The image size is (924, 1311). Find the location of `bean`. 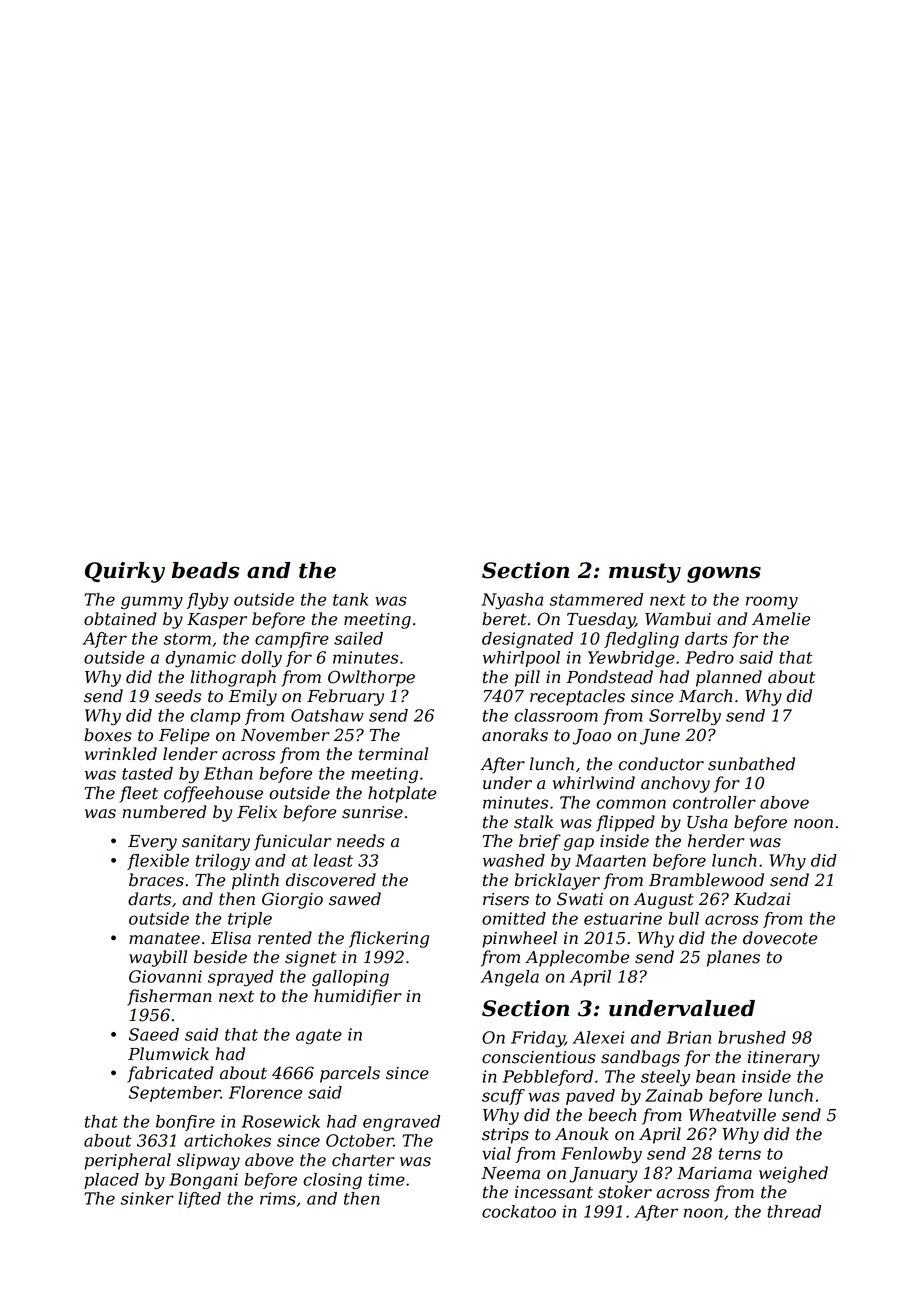

bean is located at coordinates (715, 1076).
